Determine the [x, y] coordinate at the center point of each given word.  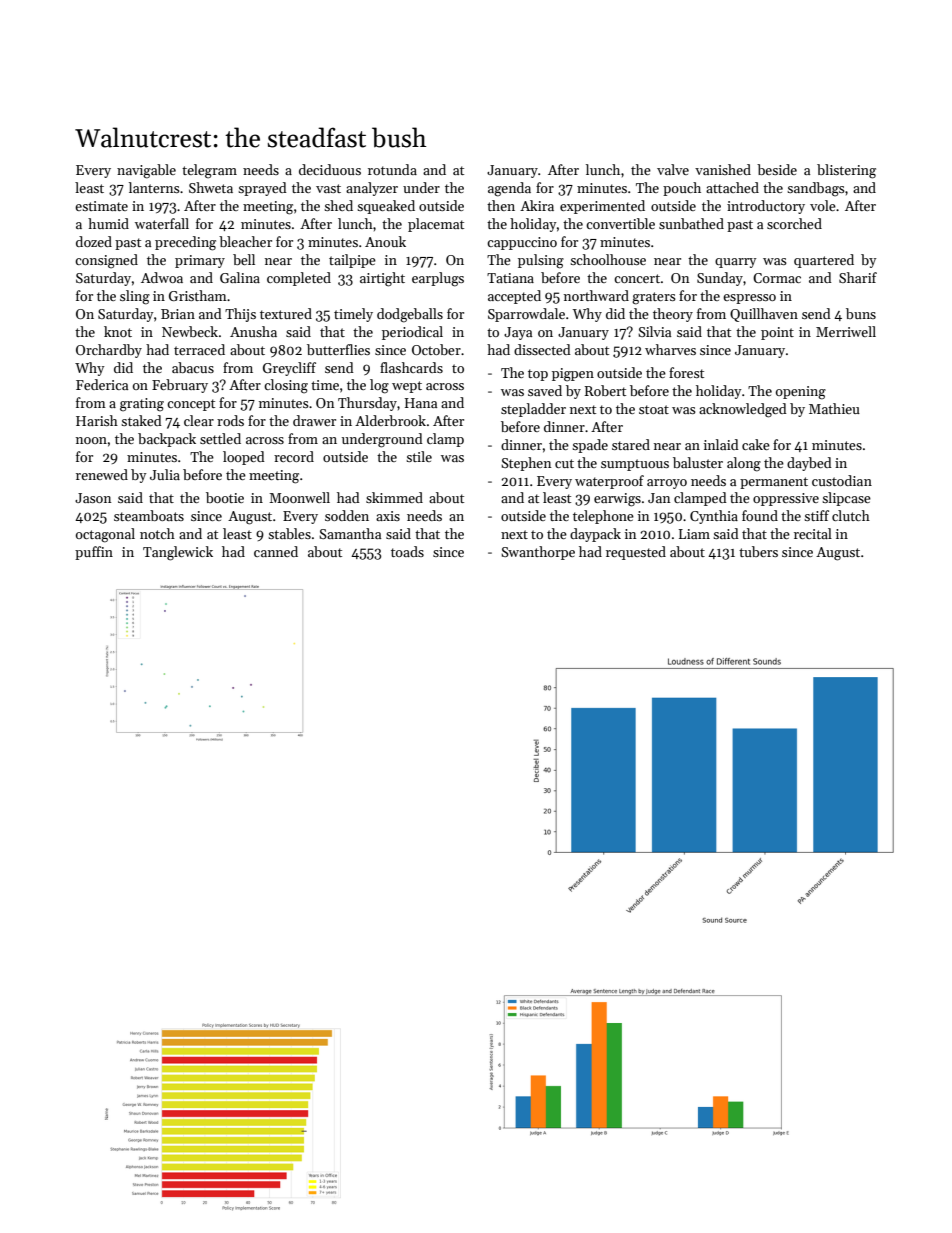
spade [590, 446]
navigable [146, 171]
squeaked [386, 207]
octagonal [105, 535]
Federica [102, 384]
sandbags [816, 189]
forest [686, 372]
